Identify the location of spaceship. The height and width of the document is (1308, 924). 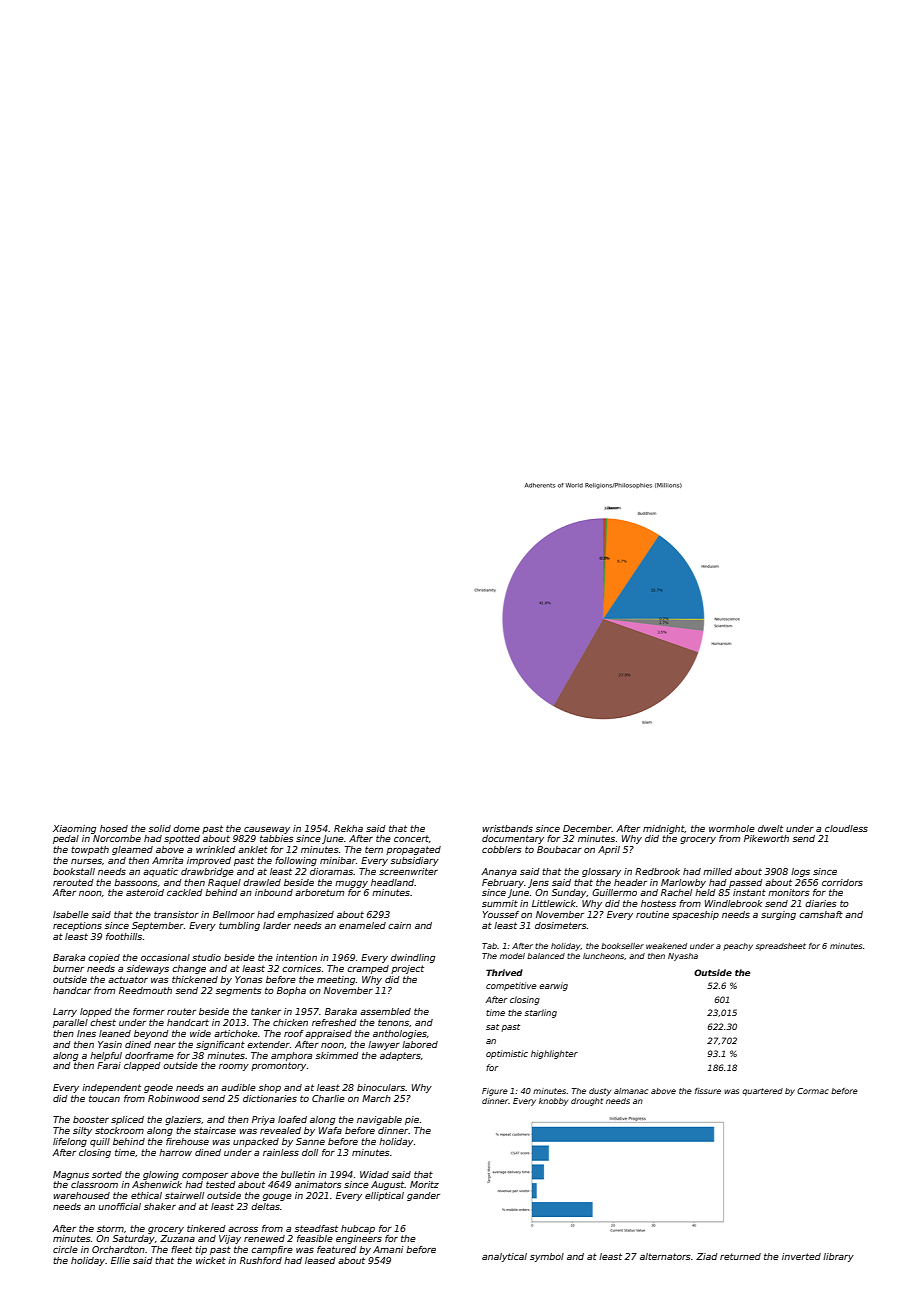
(695, 915).
